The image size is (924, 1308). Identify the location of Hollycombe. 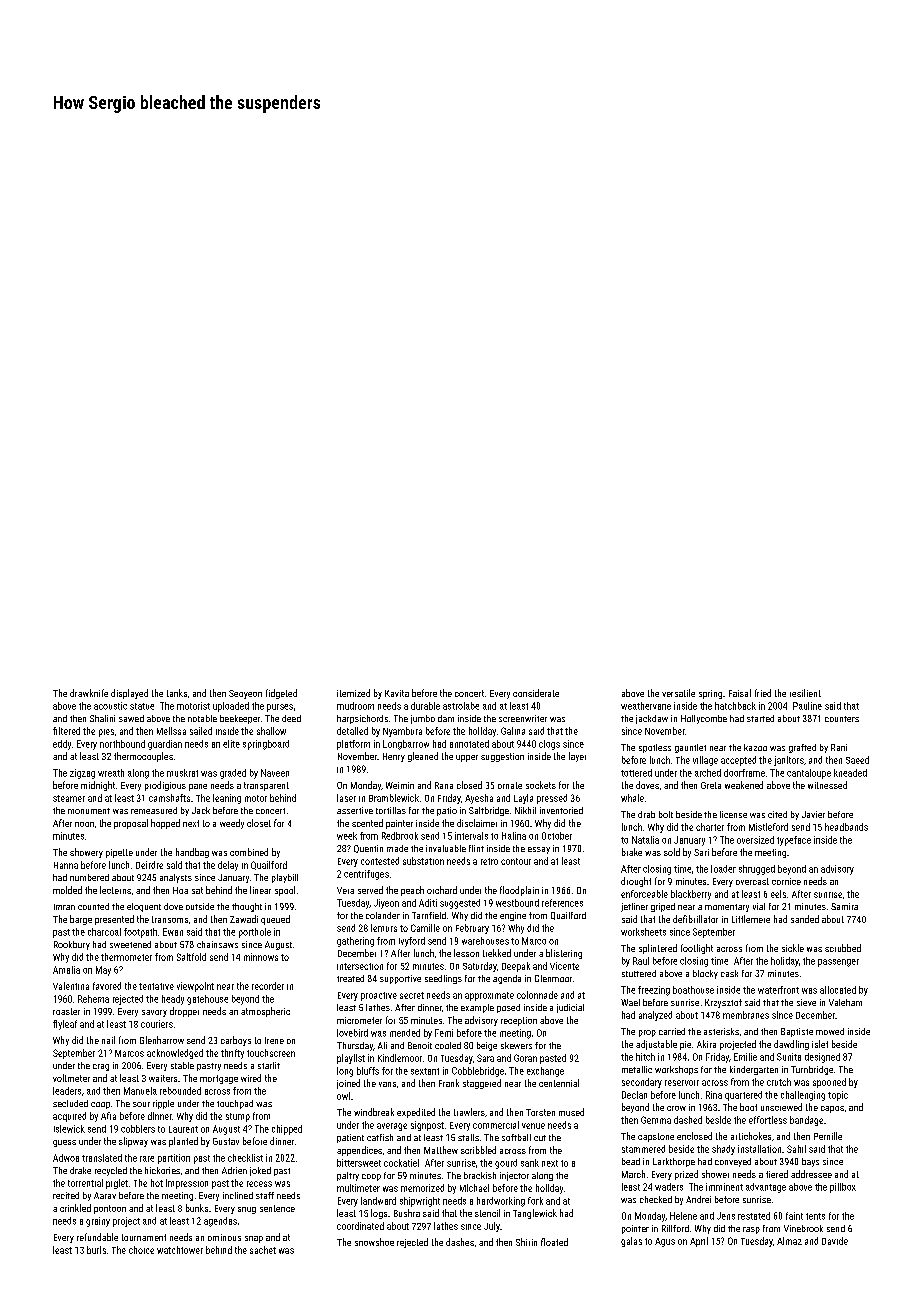
(704, 719).
